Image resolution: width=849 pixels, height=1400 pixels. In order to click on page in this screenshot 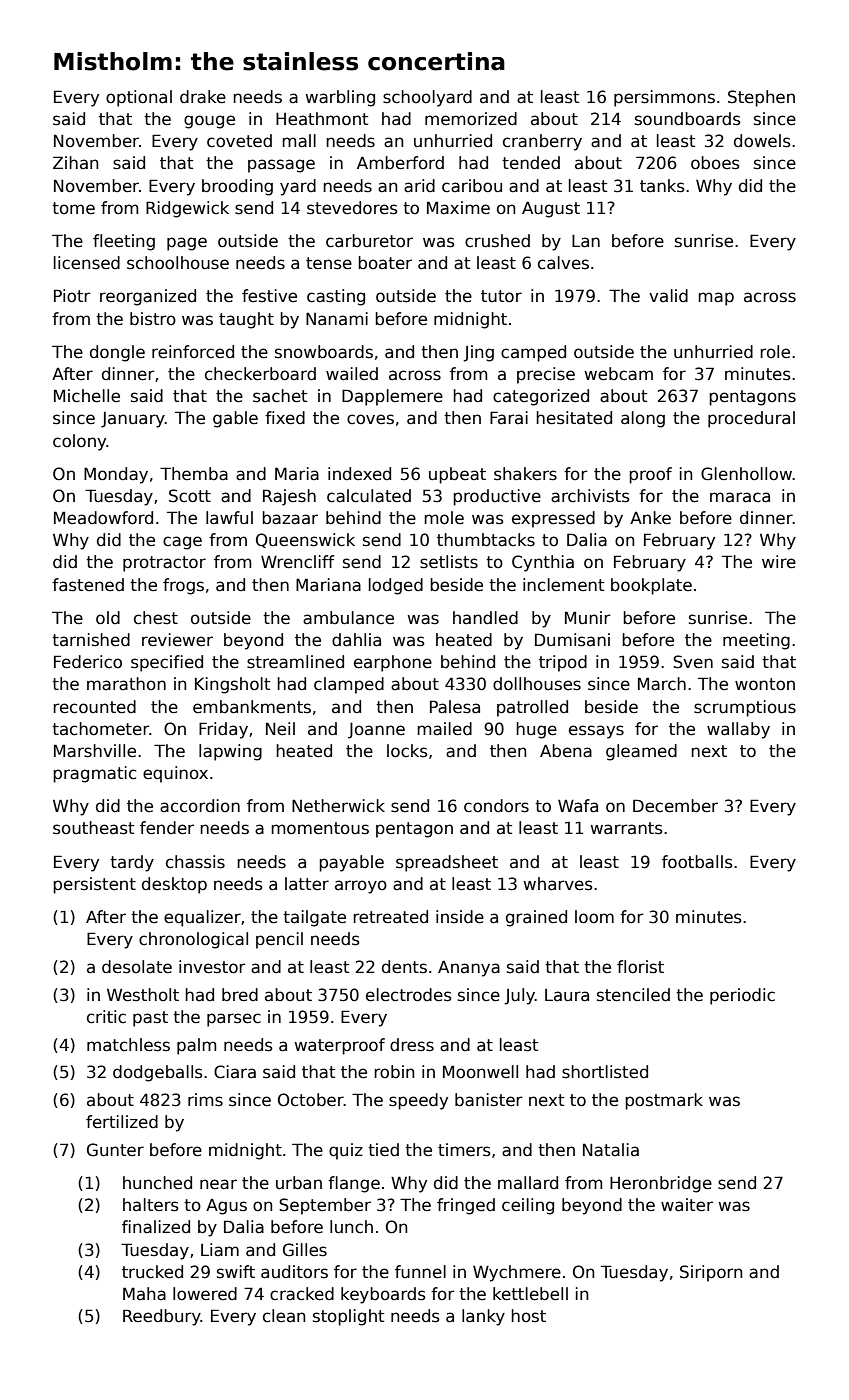, I will do `click(187, 244)`.
